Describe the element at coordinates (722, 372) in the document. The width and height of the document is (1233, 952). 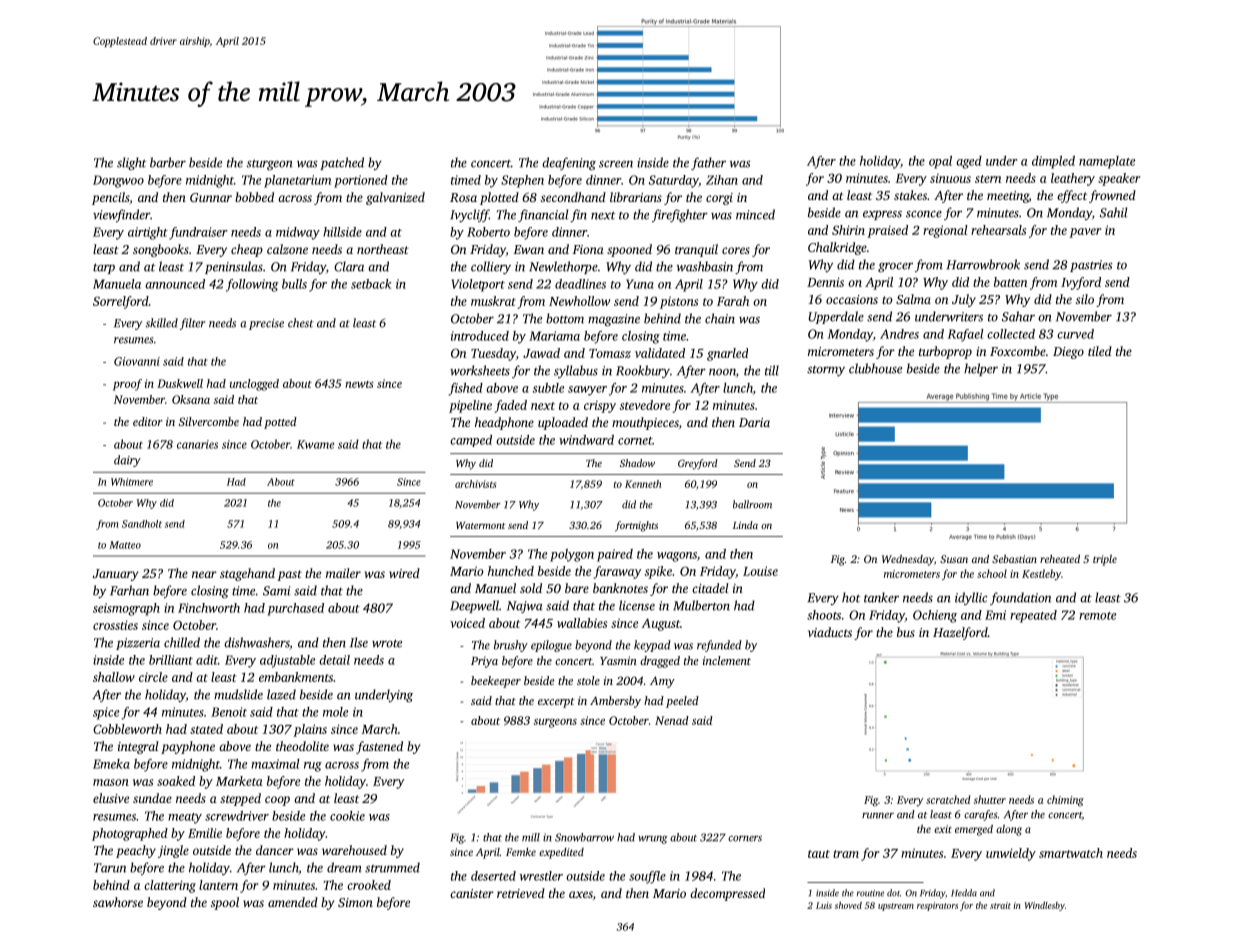
I see `noon` at that location.
